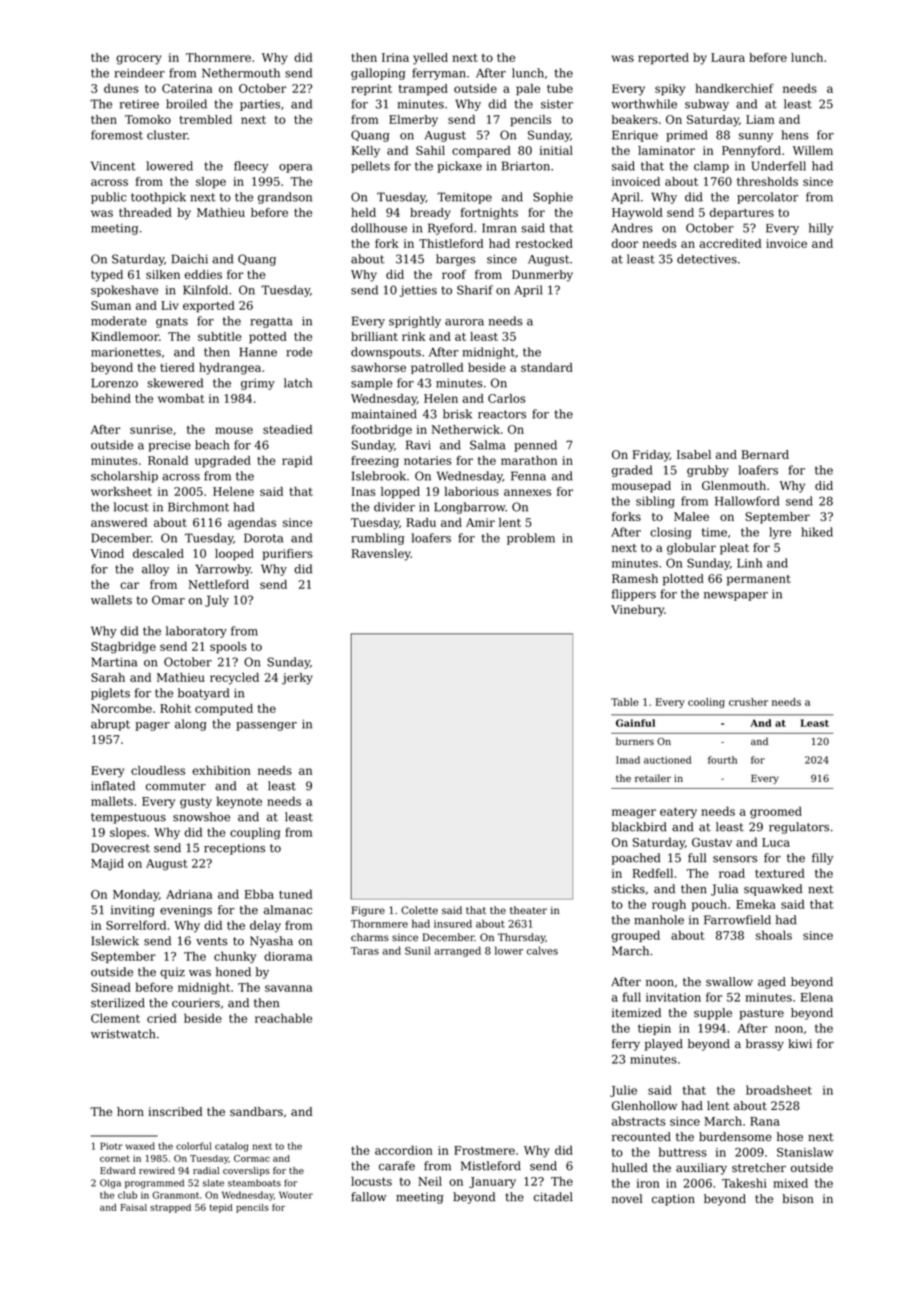 This image has height=1308, width=924. What do you see at coordinates (736, 596) in the image?
I see `newspaper` at bounding box center [736, 596].
